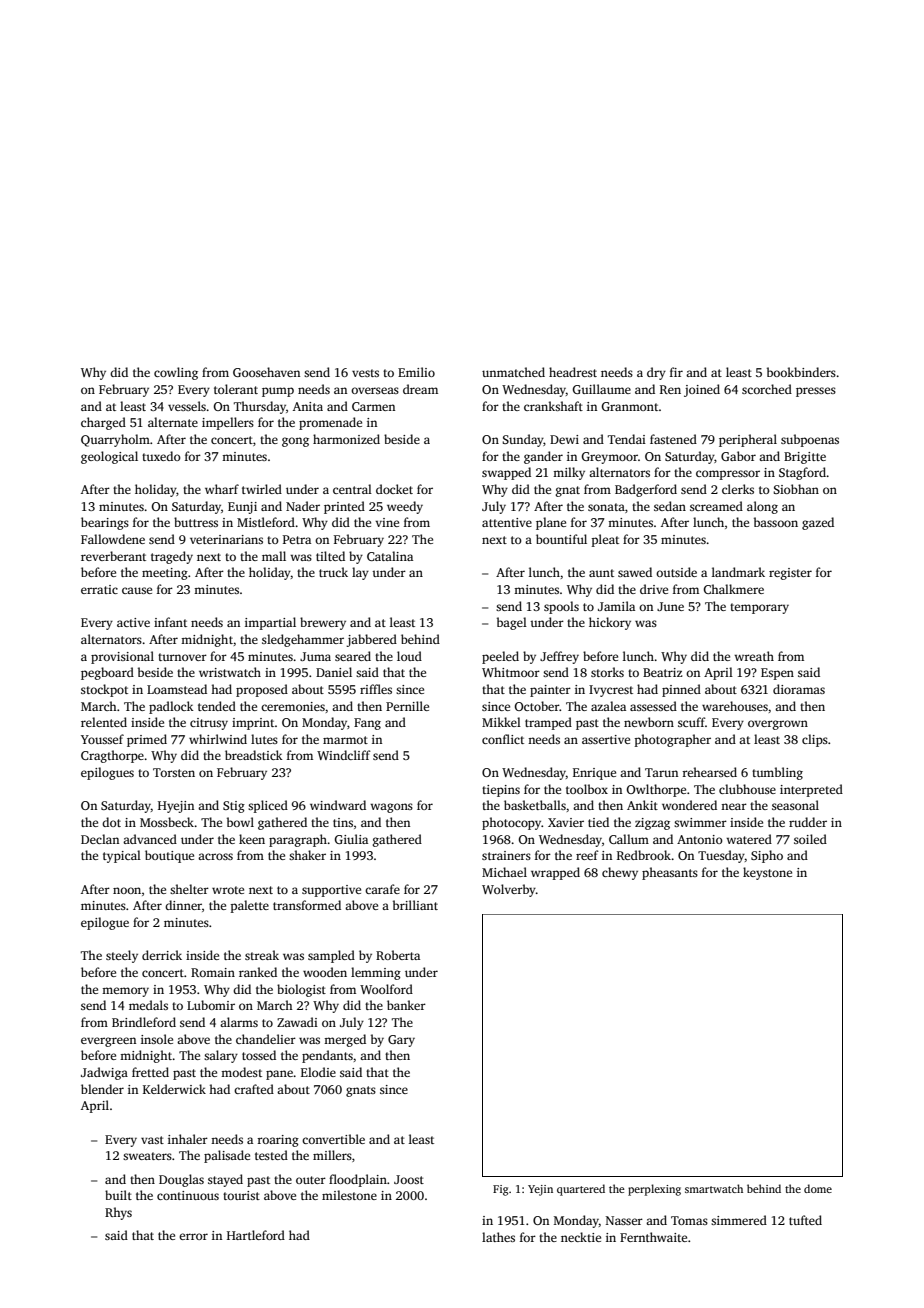 The image size is (924, 1308). I want to click on Emilio, so click(416, 372).
